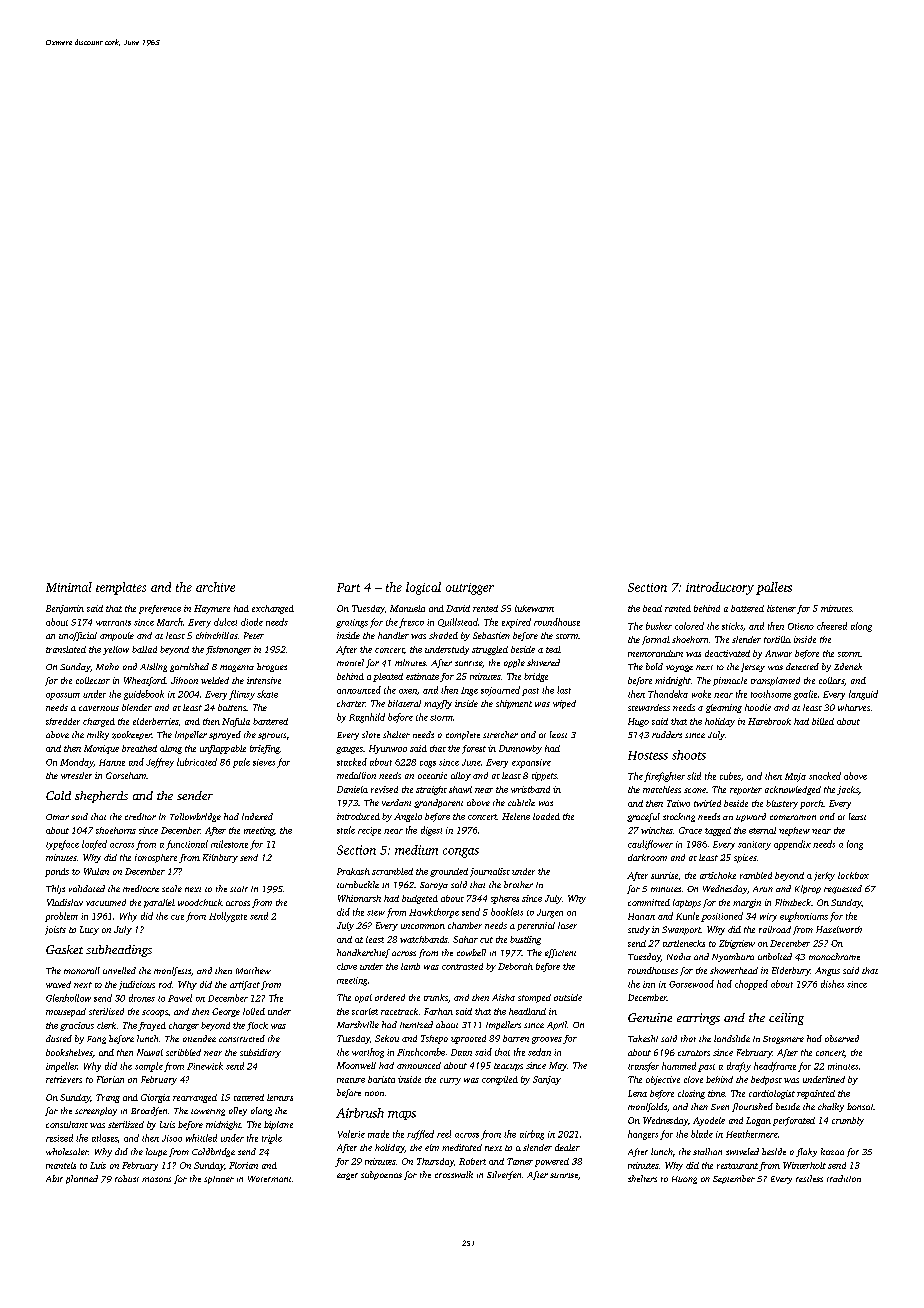 The width and height of the page is (924, 1308). What do you see at coordinates (490, 650) in the page?
I see `struggled` at bounding box center [490, 650].
